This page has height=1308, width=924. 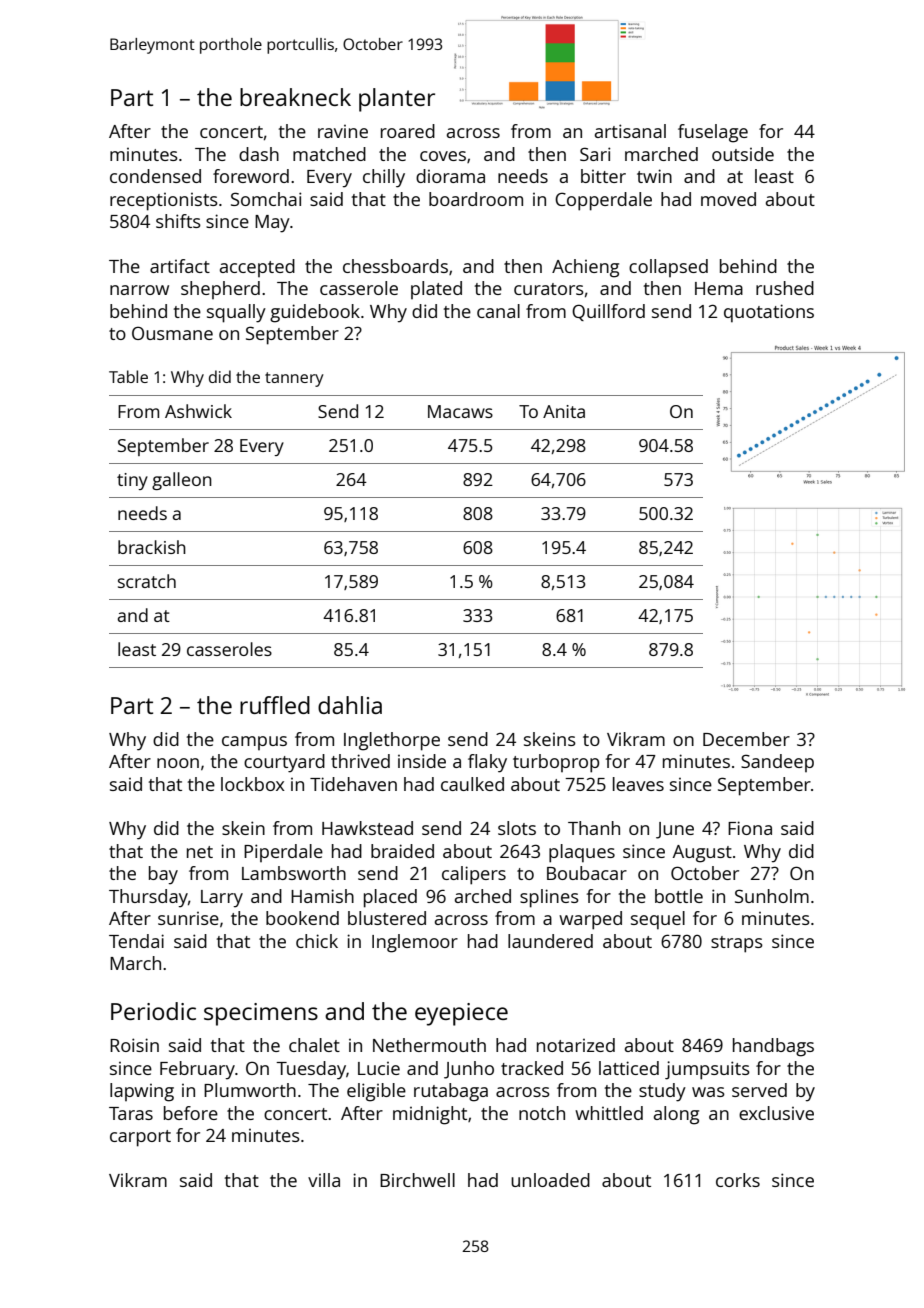 What do you see at coordinates (275, 705) in the page?
I see `ruffled` at bounding box center [275, 705].
